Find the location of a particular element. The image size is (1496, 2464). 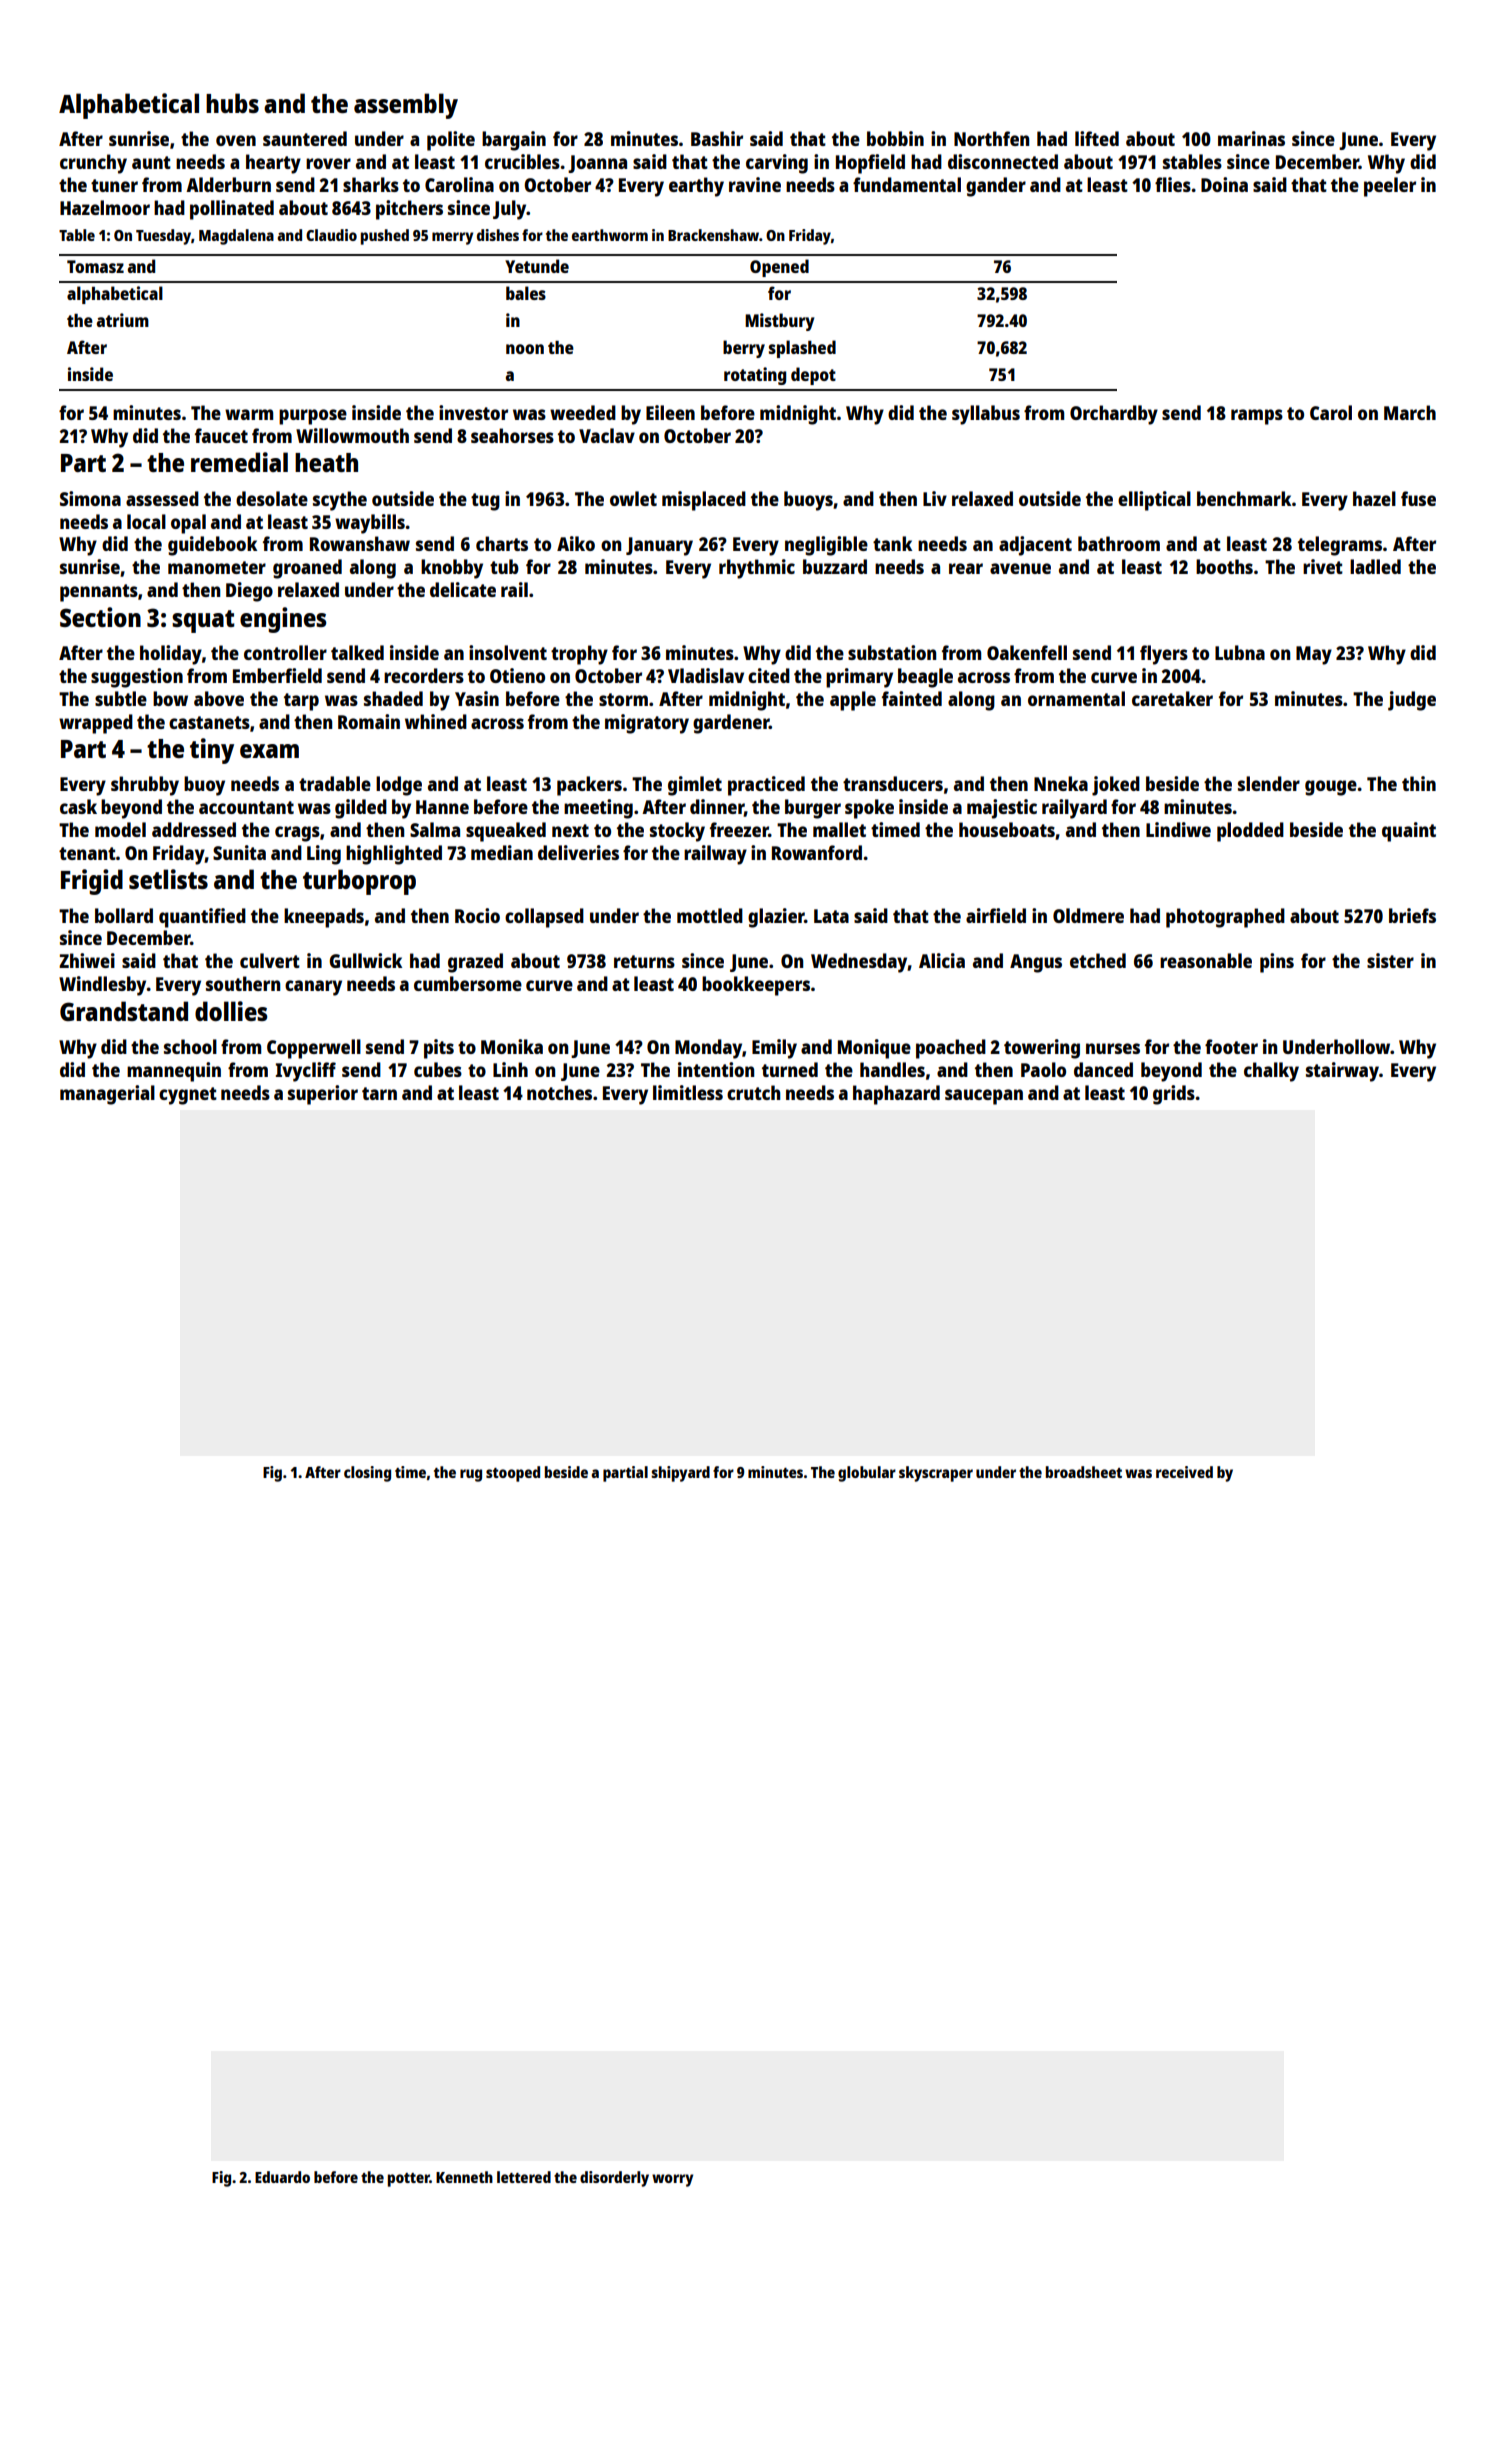

disorderly is located at coordinates (614, 2179).
